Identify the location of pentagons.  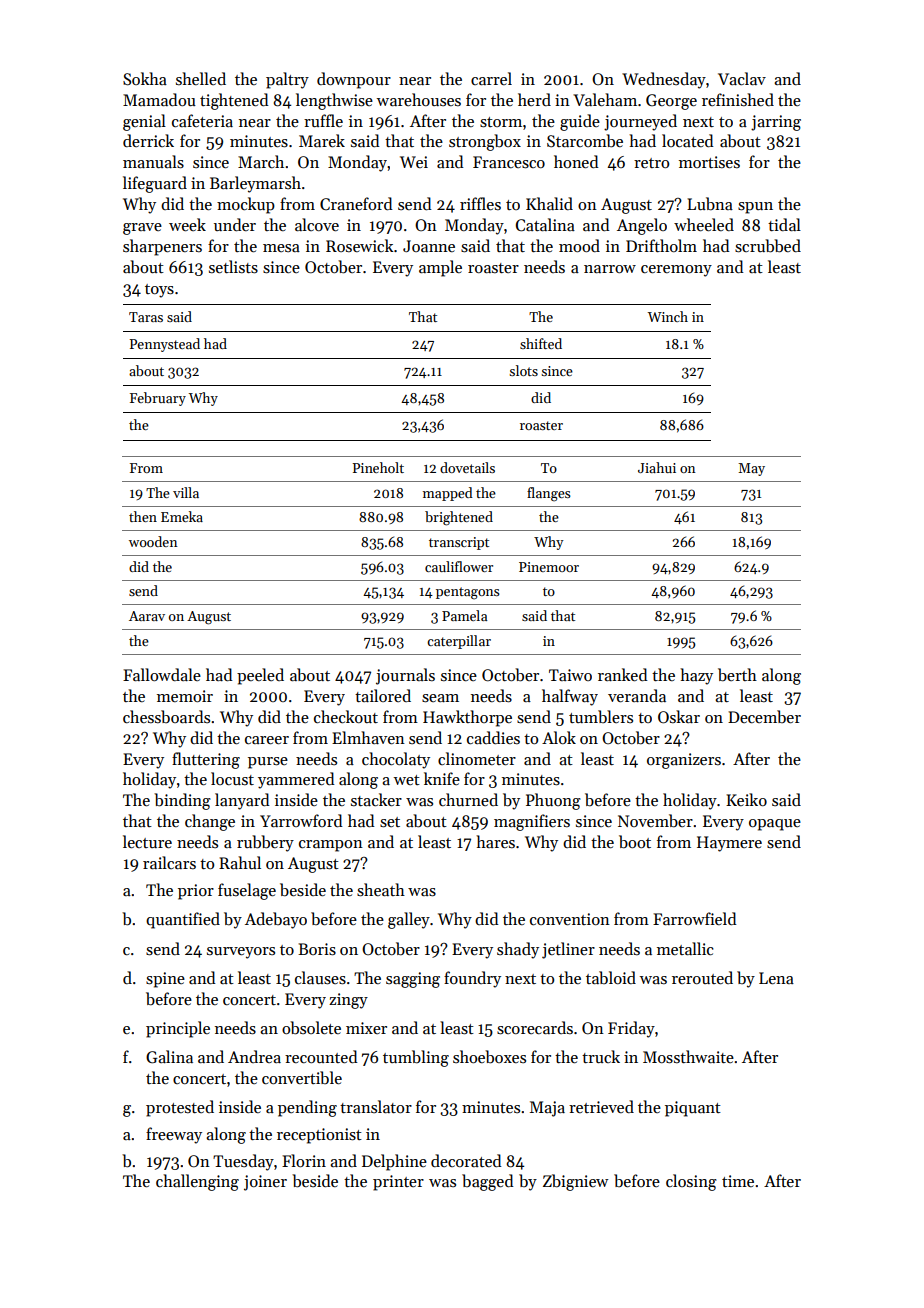
(468, 593).
